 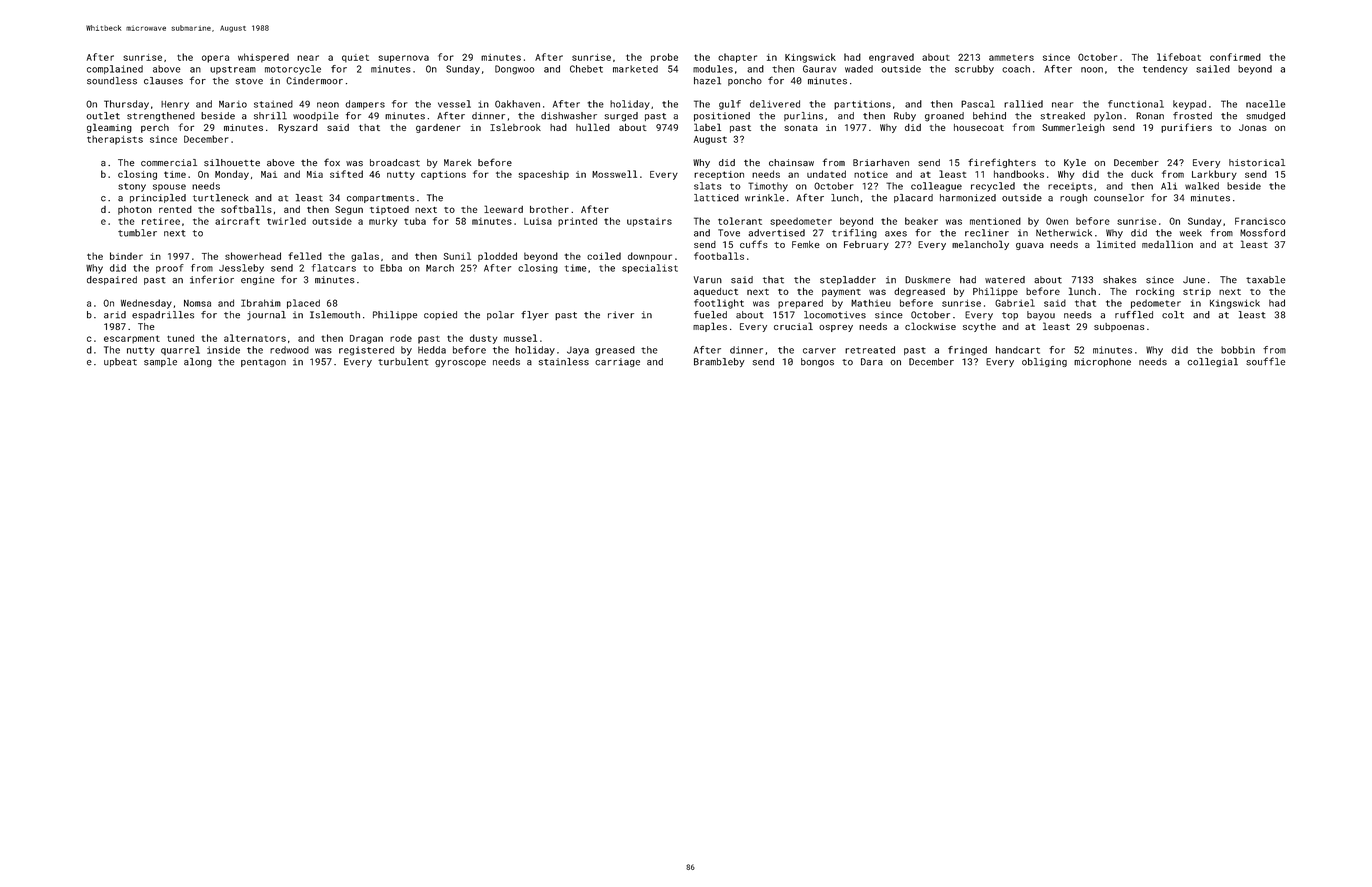 I want to click on rocking, so click(x=1155, y=292).
